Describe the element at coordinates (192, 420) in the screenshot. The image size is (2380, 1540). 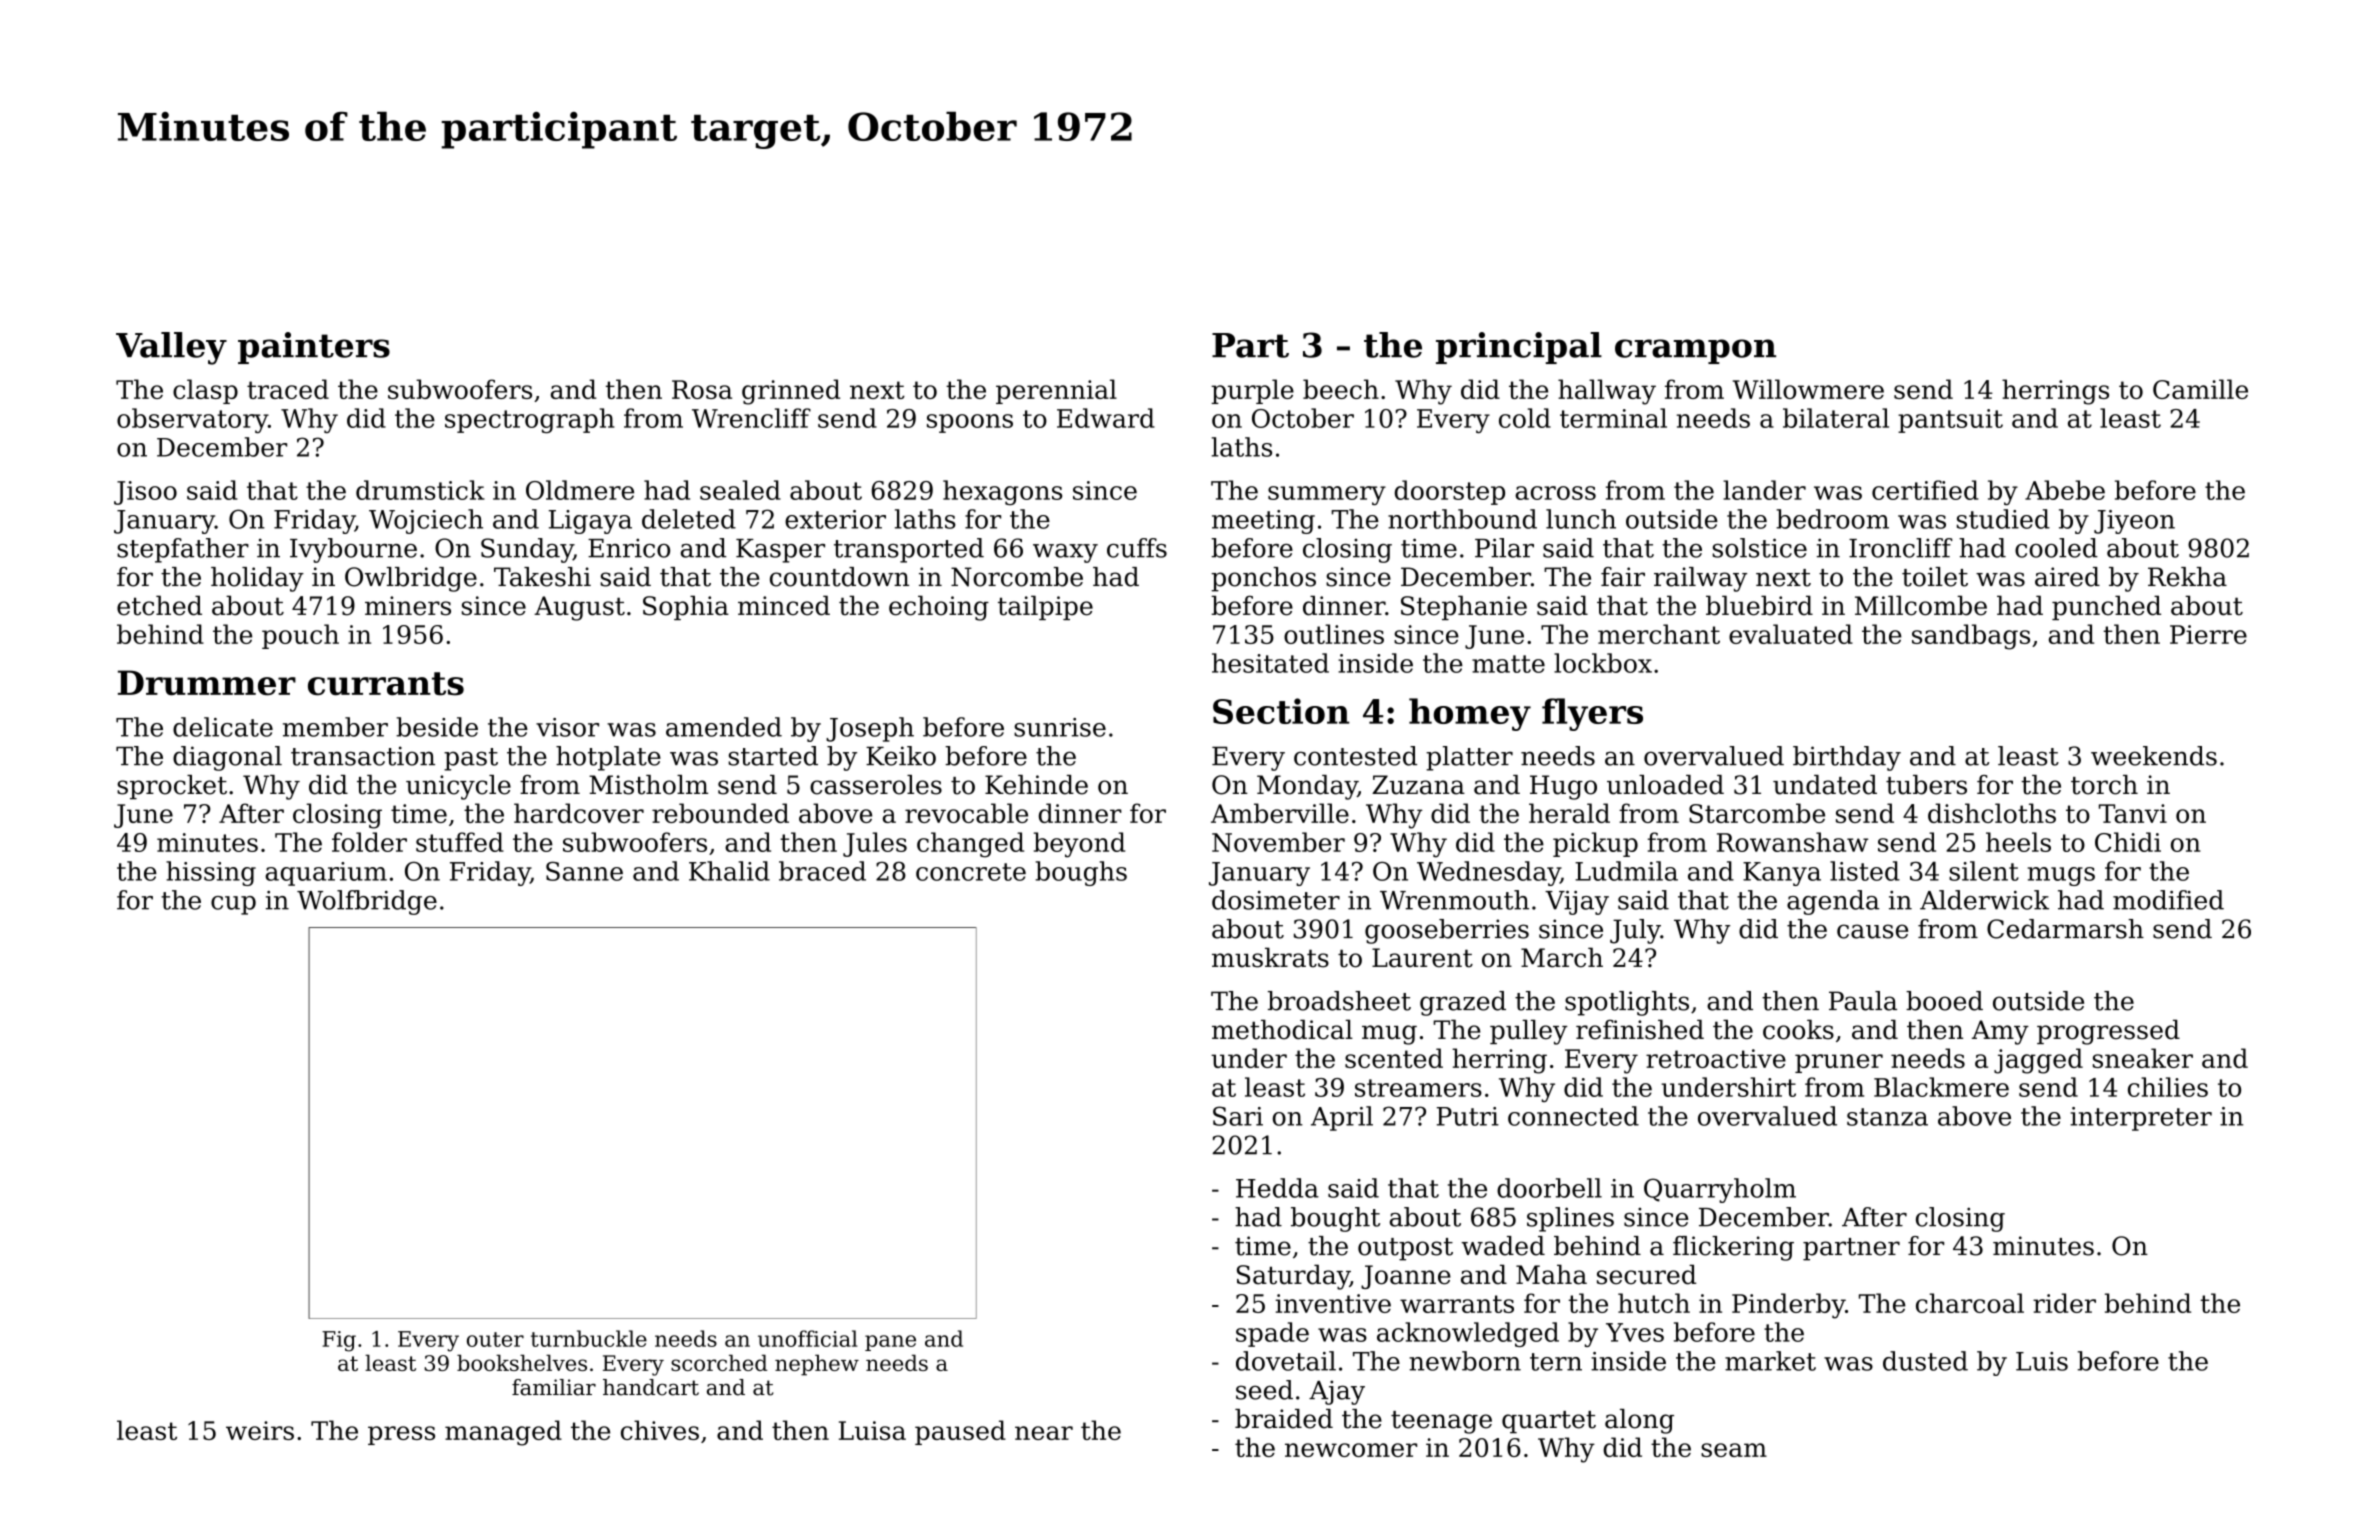
I see `observatory` at that location.
